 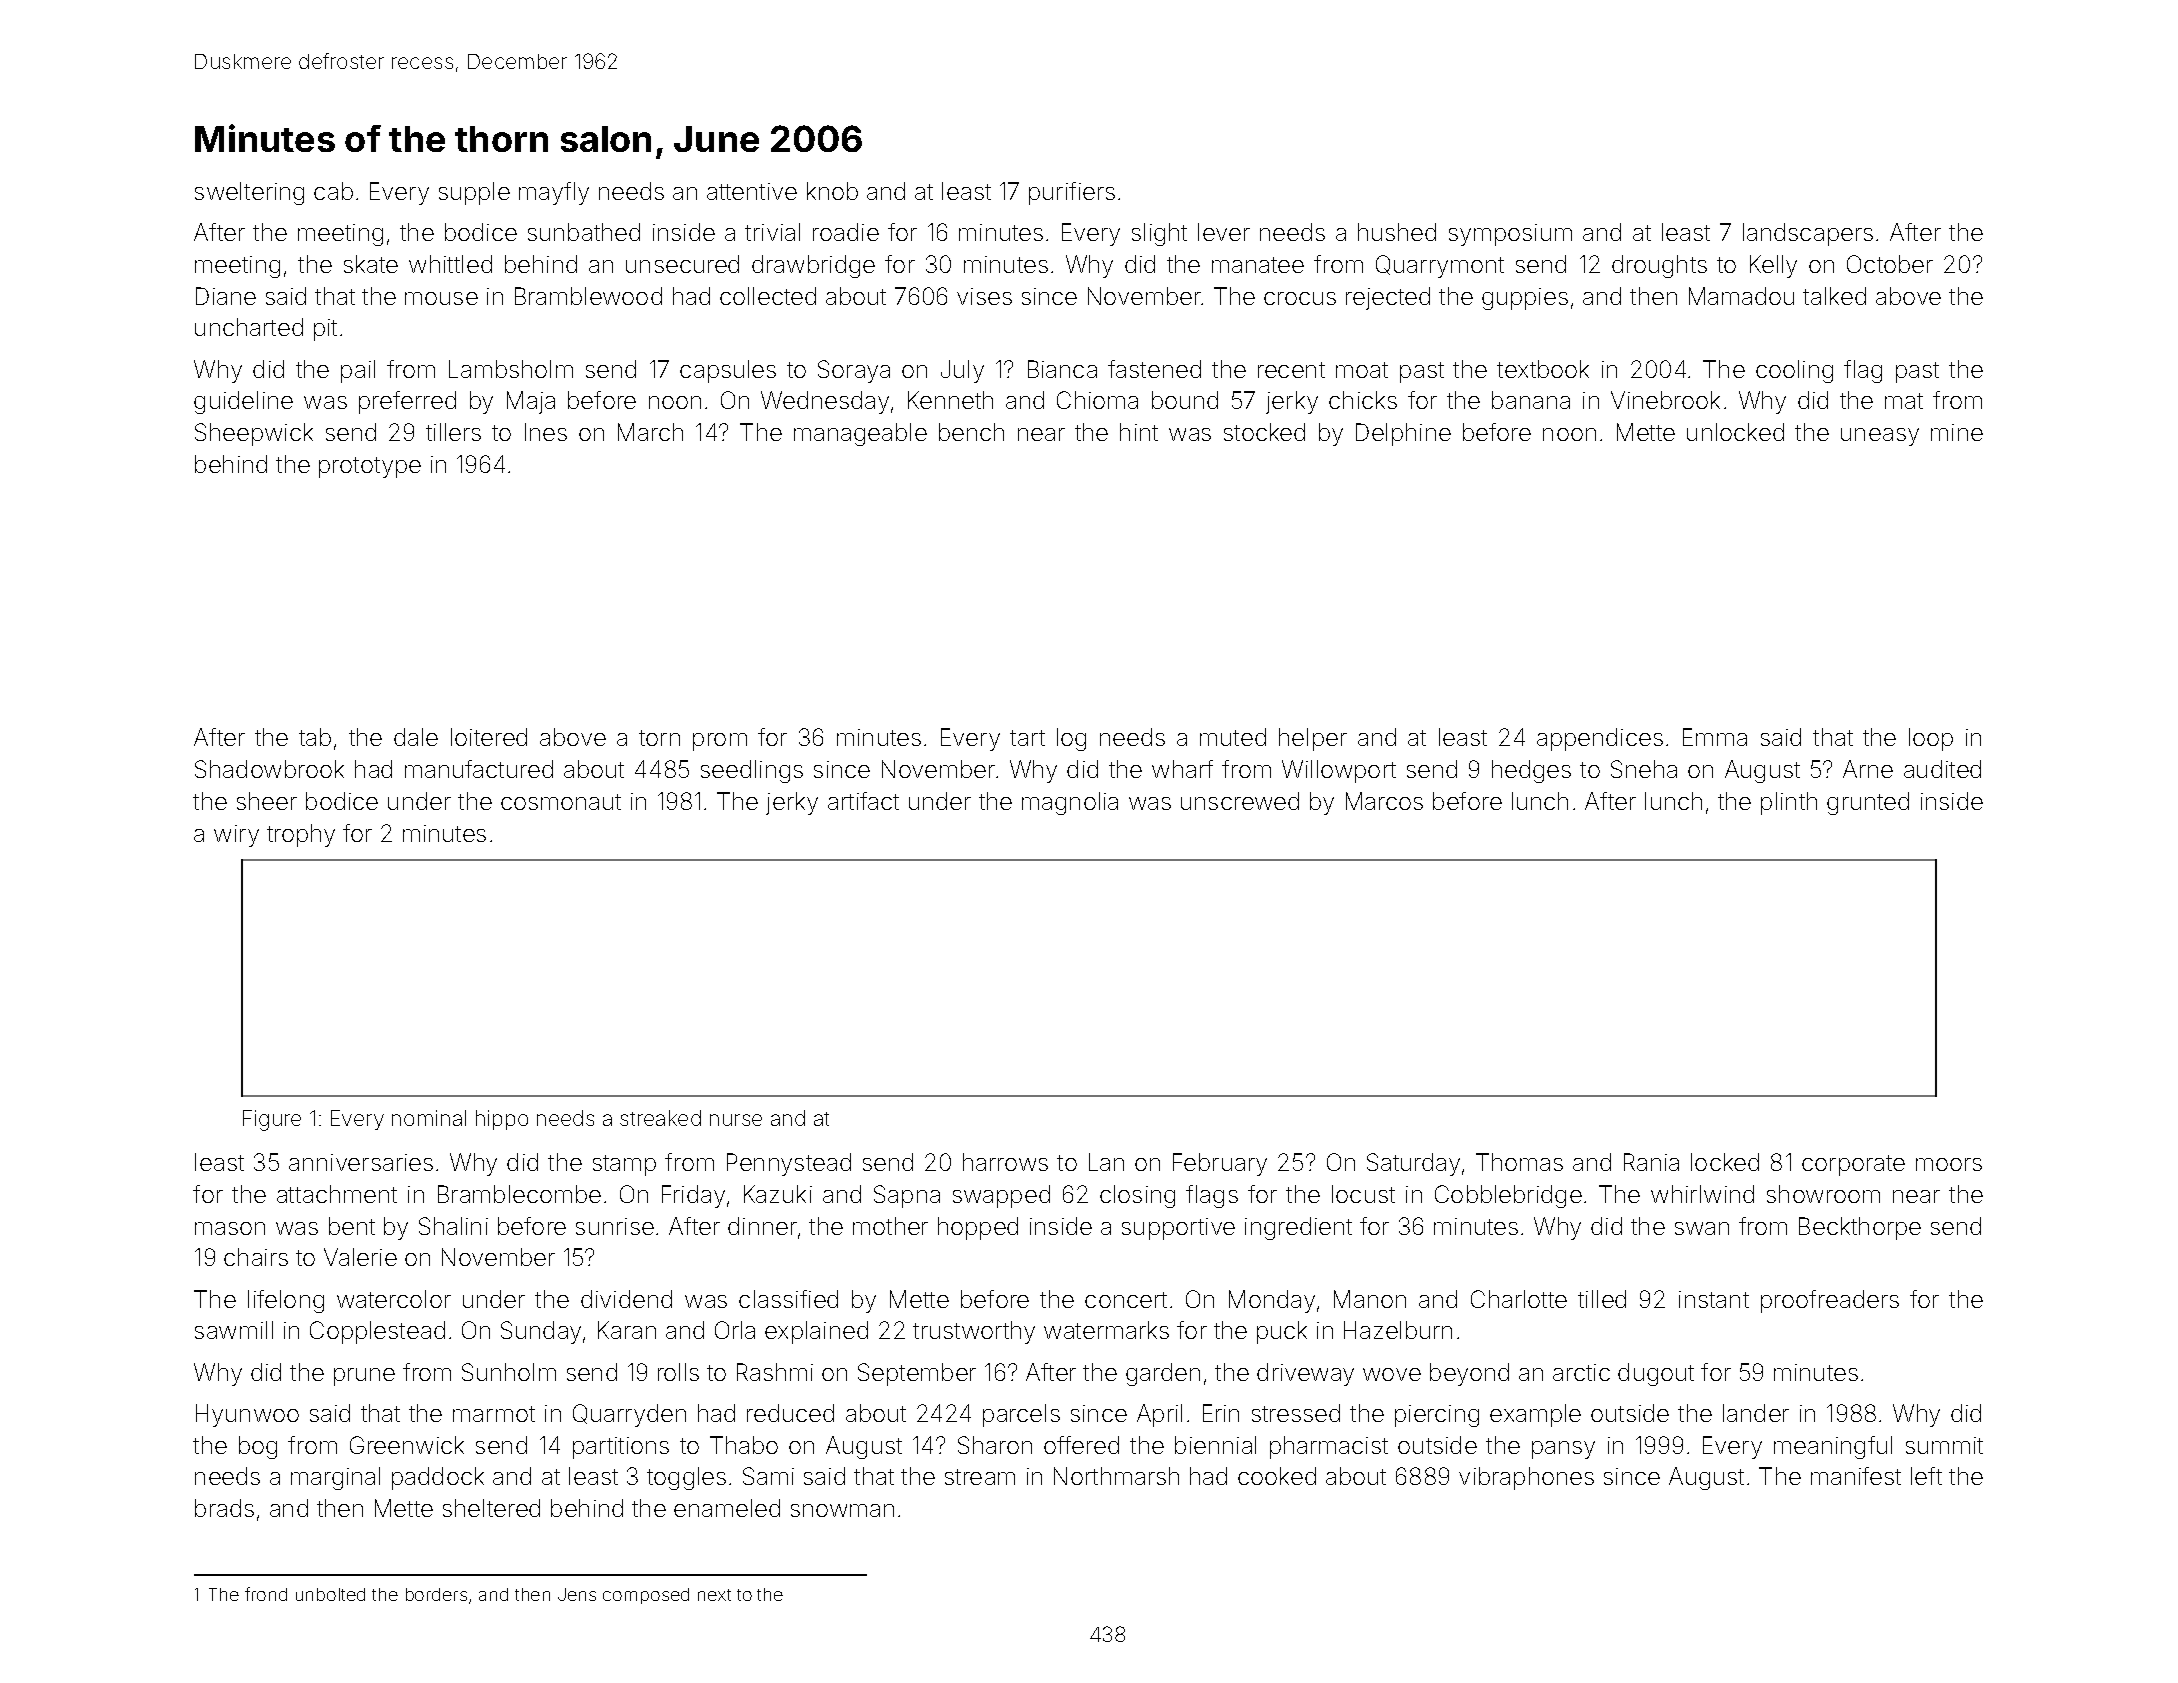 I want to click on droughts, so click(x=1659, y=266).
